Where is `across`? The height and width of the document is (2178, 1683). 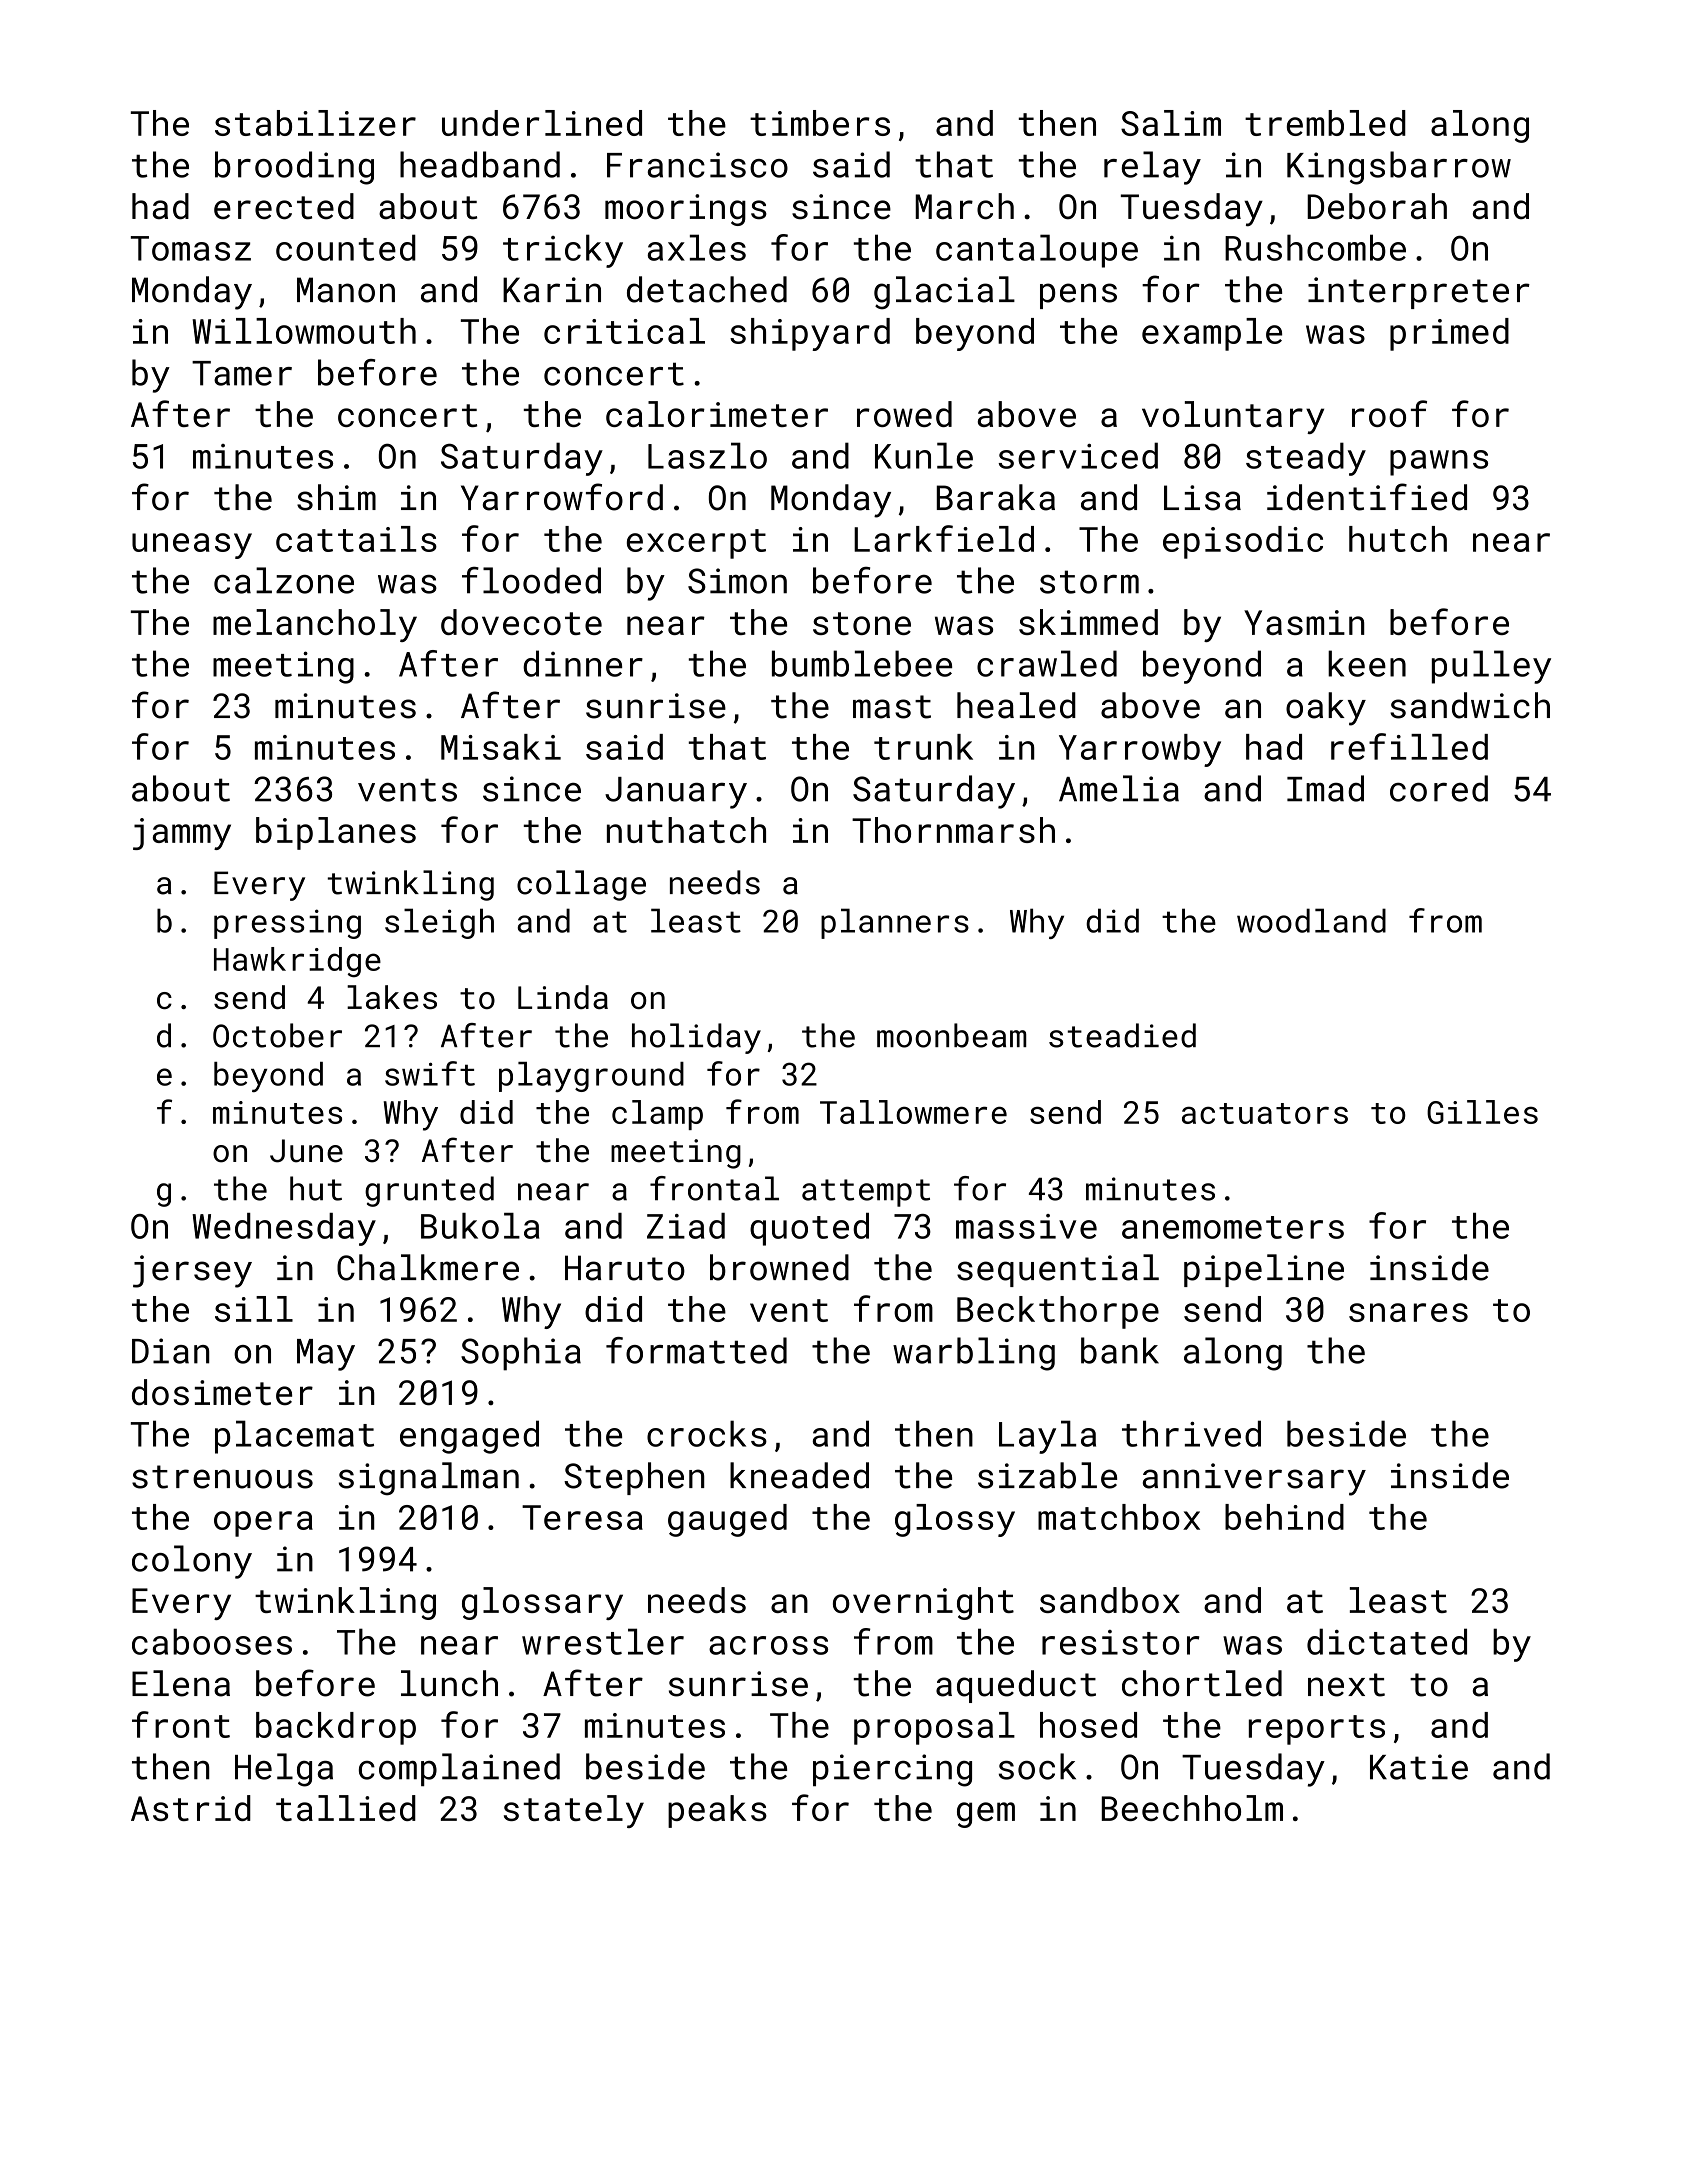 across is located at coordinates (768, 1645).
